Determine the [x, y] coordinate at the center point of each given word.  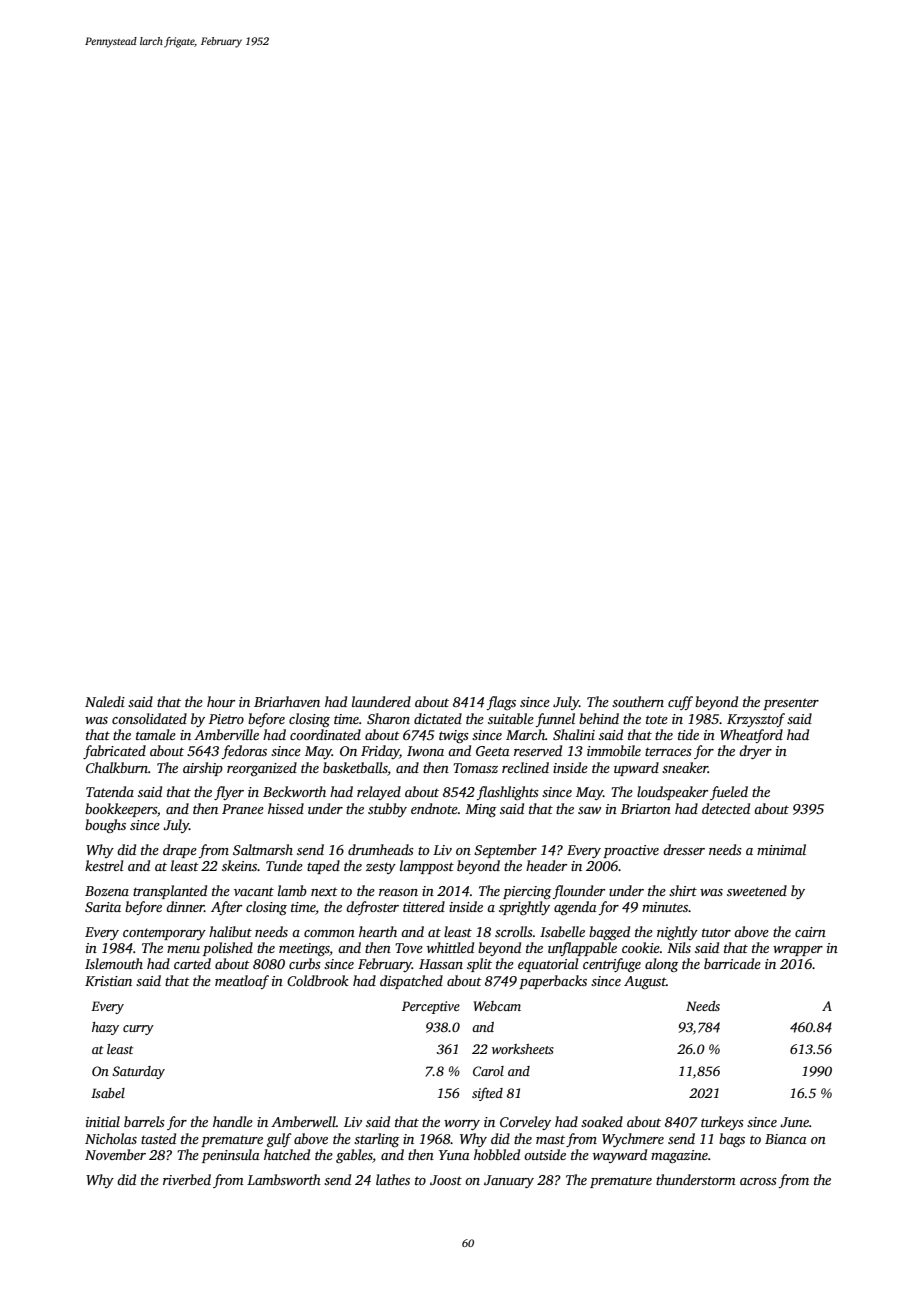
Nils [679, 947]
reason [398, 892]
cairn [810, 932]
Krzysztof [756, 720]
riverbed [187, 1179]
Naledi [105, 701]
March [525, 734]
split [479, 965]
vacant [254, 891]
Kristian [108, 981]
